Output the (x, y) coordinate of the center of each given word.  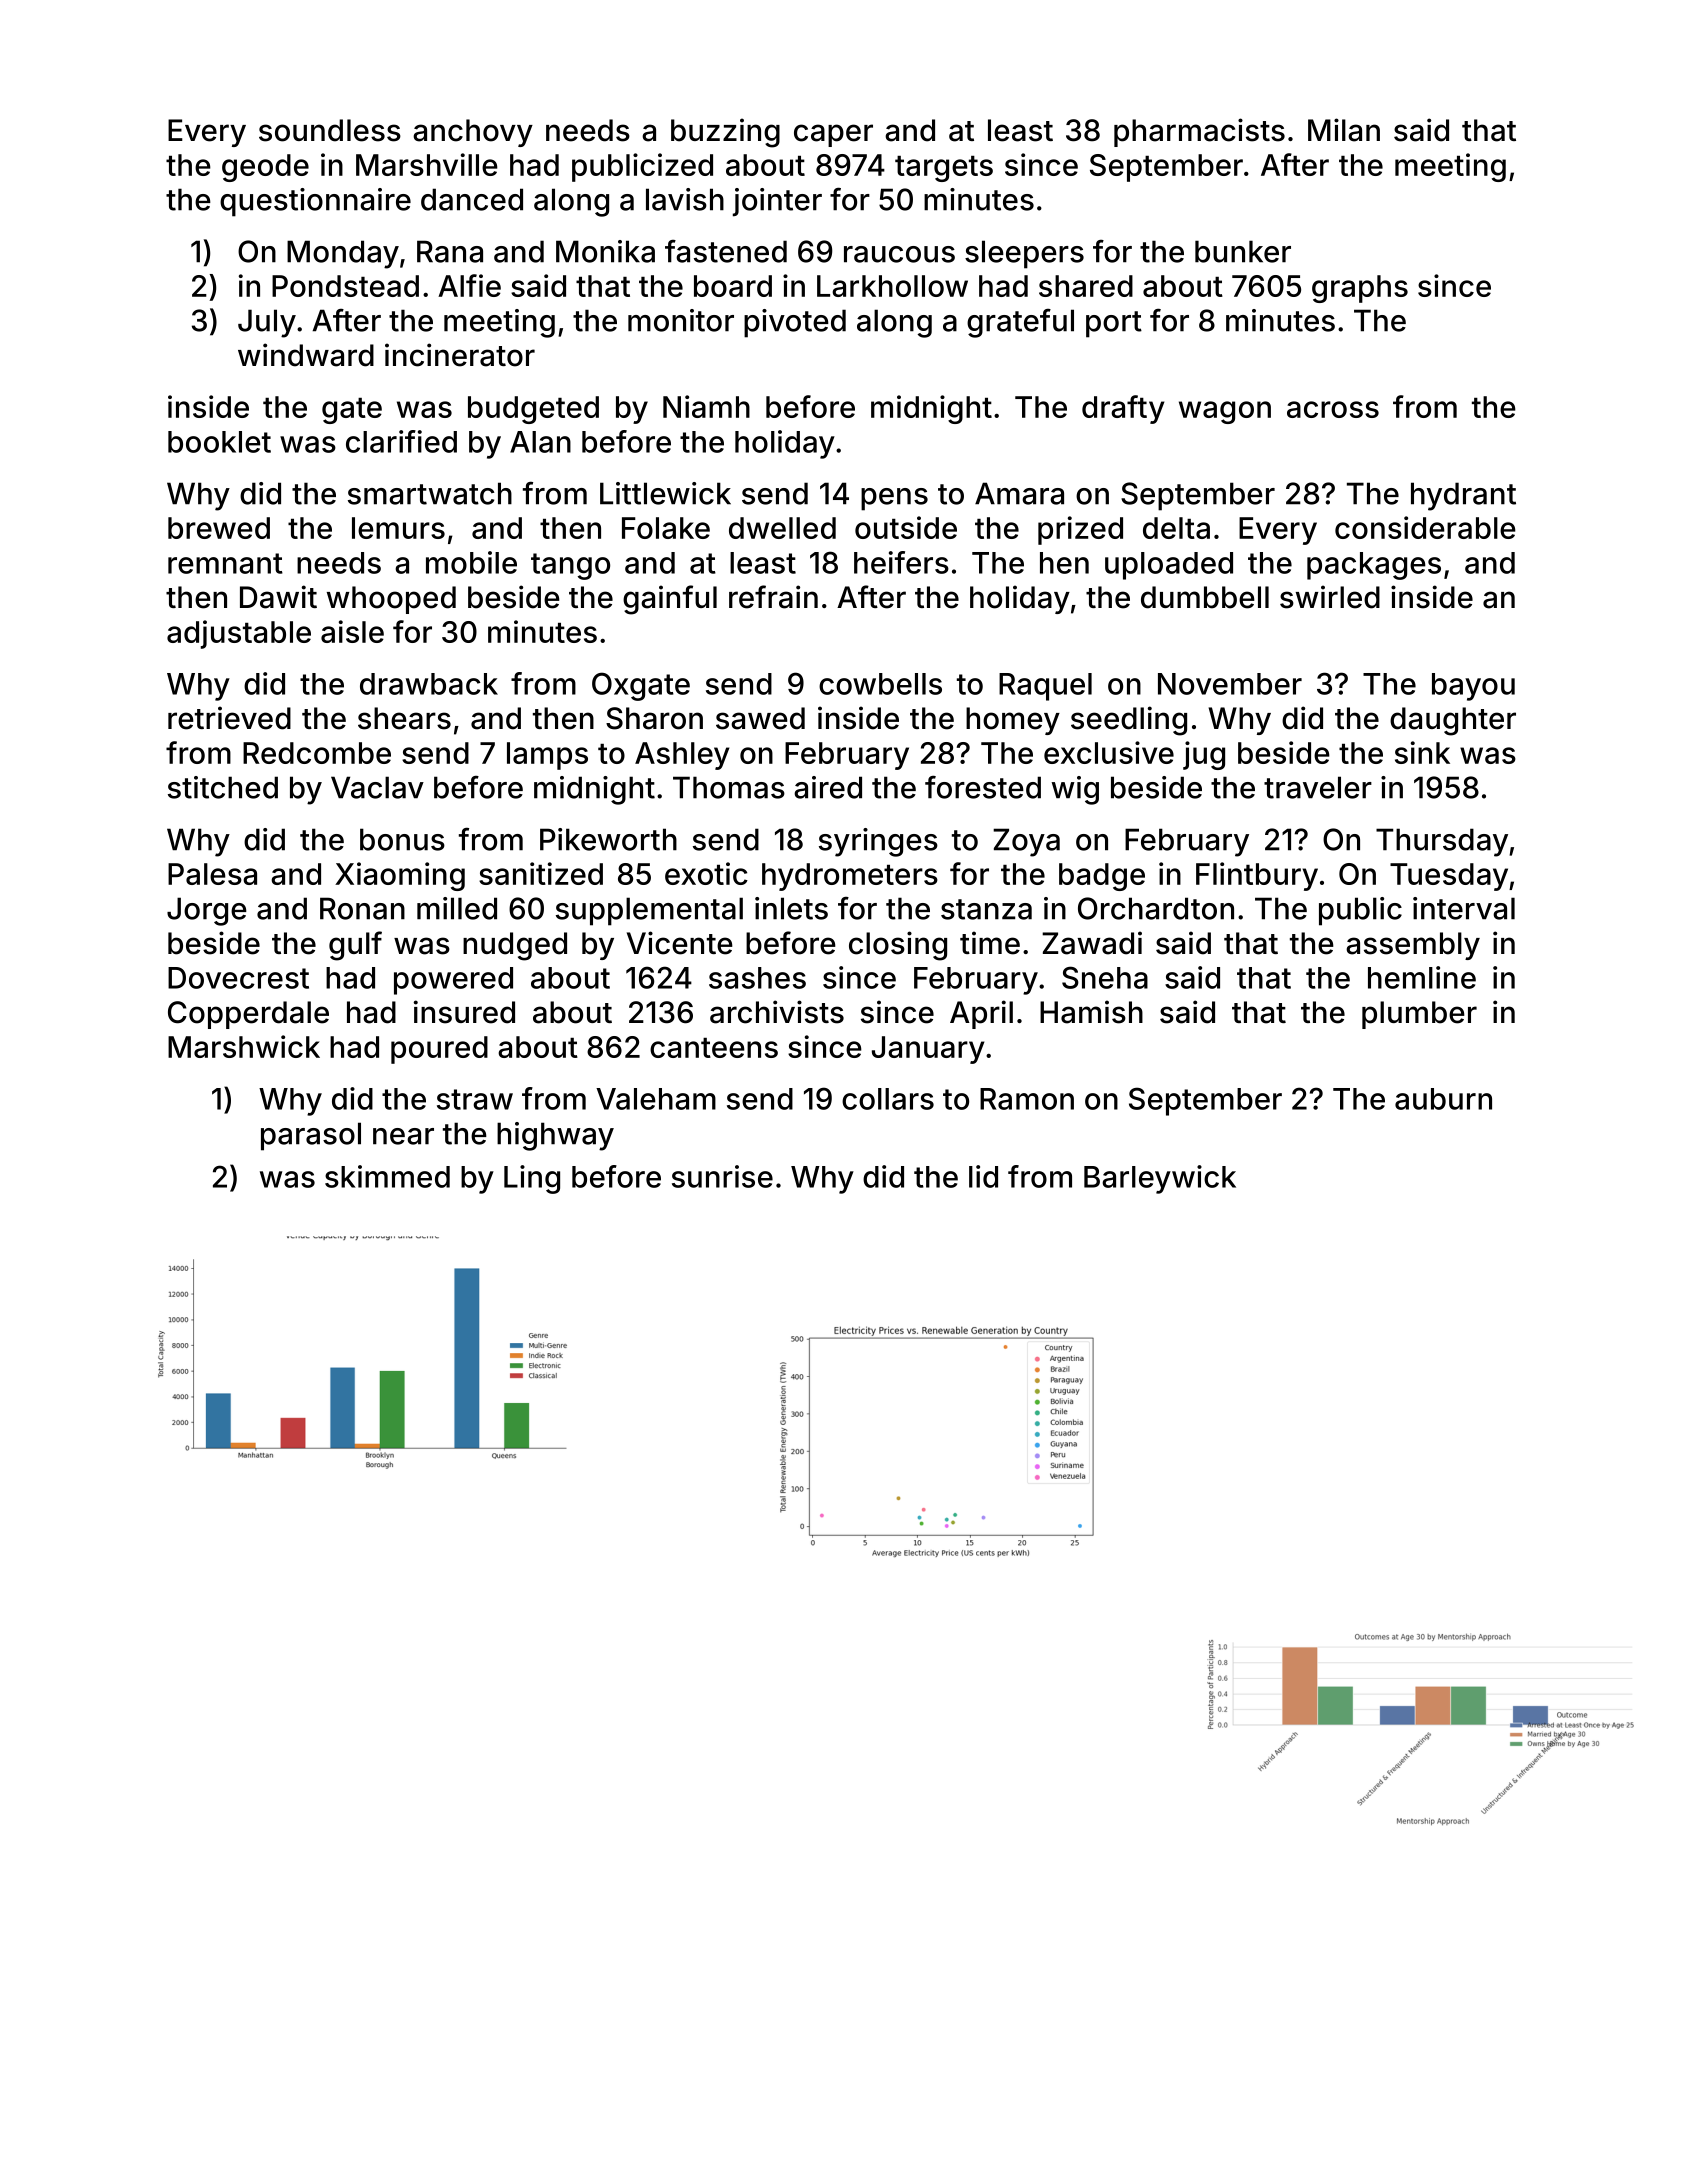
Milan (1344, 130)
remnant (225, 563)
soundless (330, 130)
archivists (777, 1012)
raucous (899, 254)
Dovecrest (238, 978)
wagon (1225, 412)
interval (1464, 908)
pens (894, 499)
